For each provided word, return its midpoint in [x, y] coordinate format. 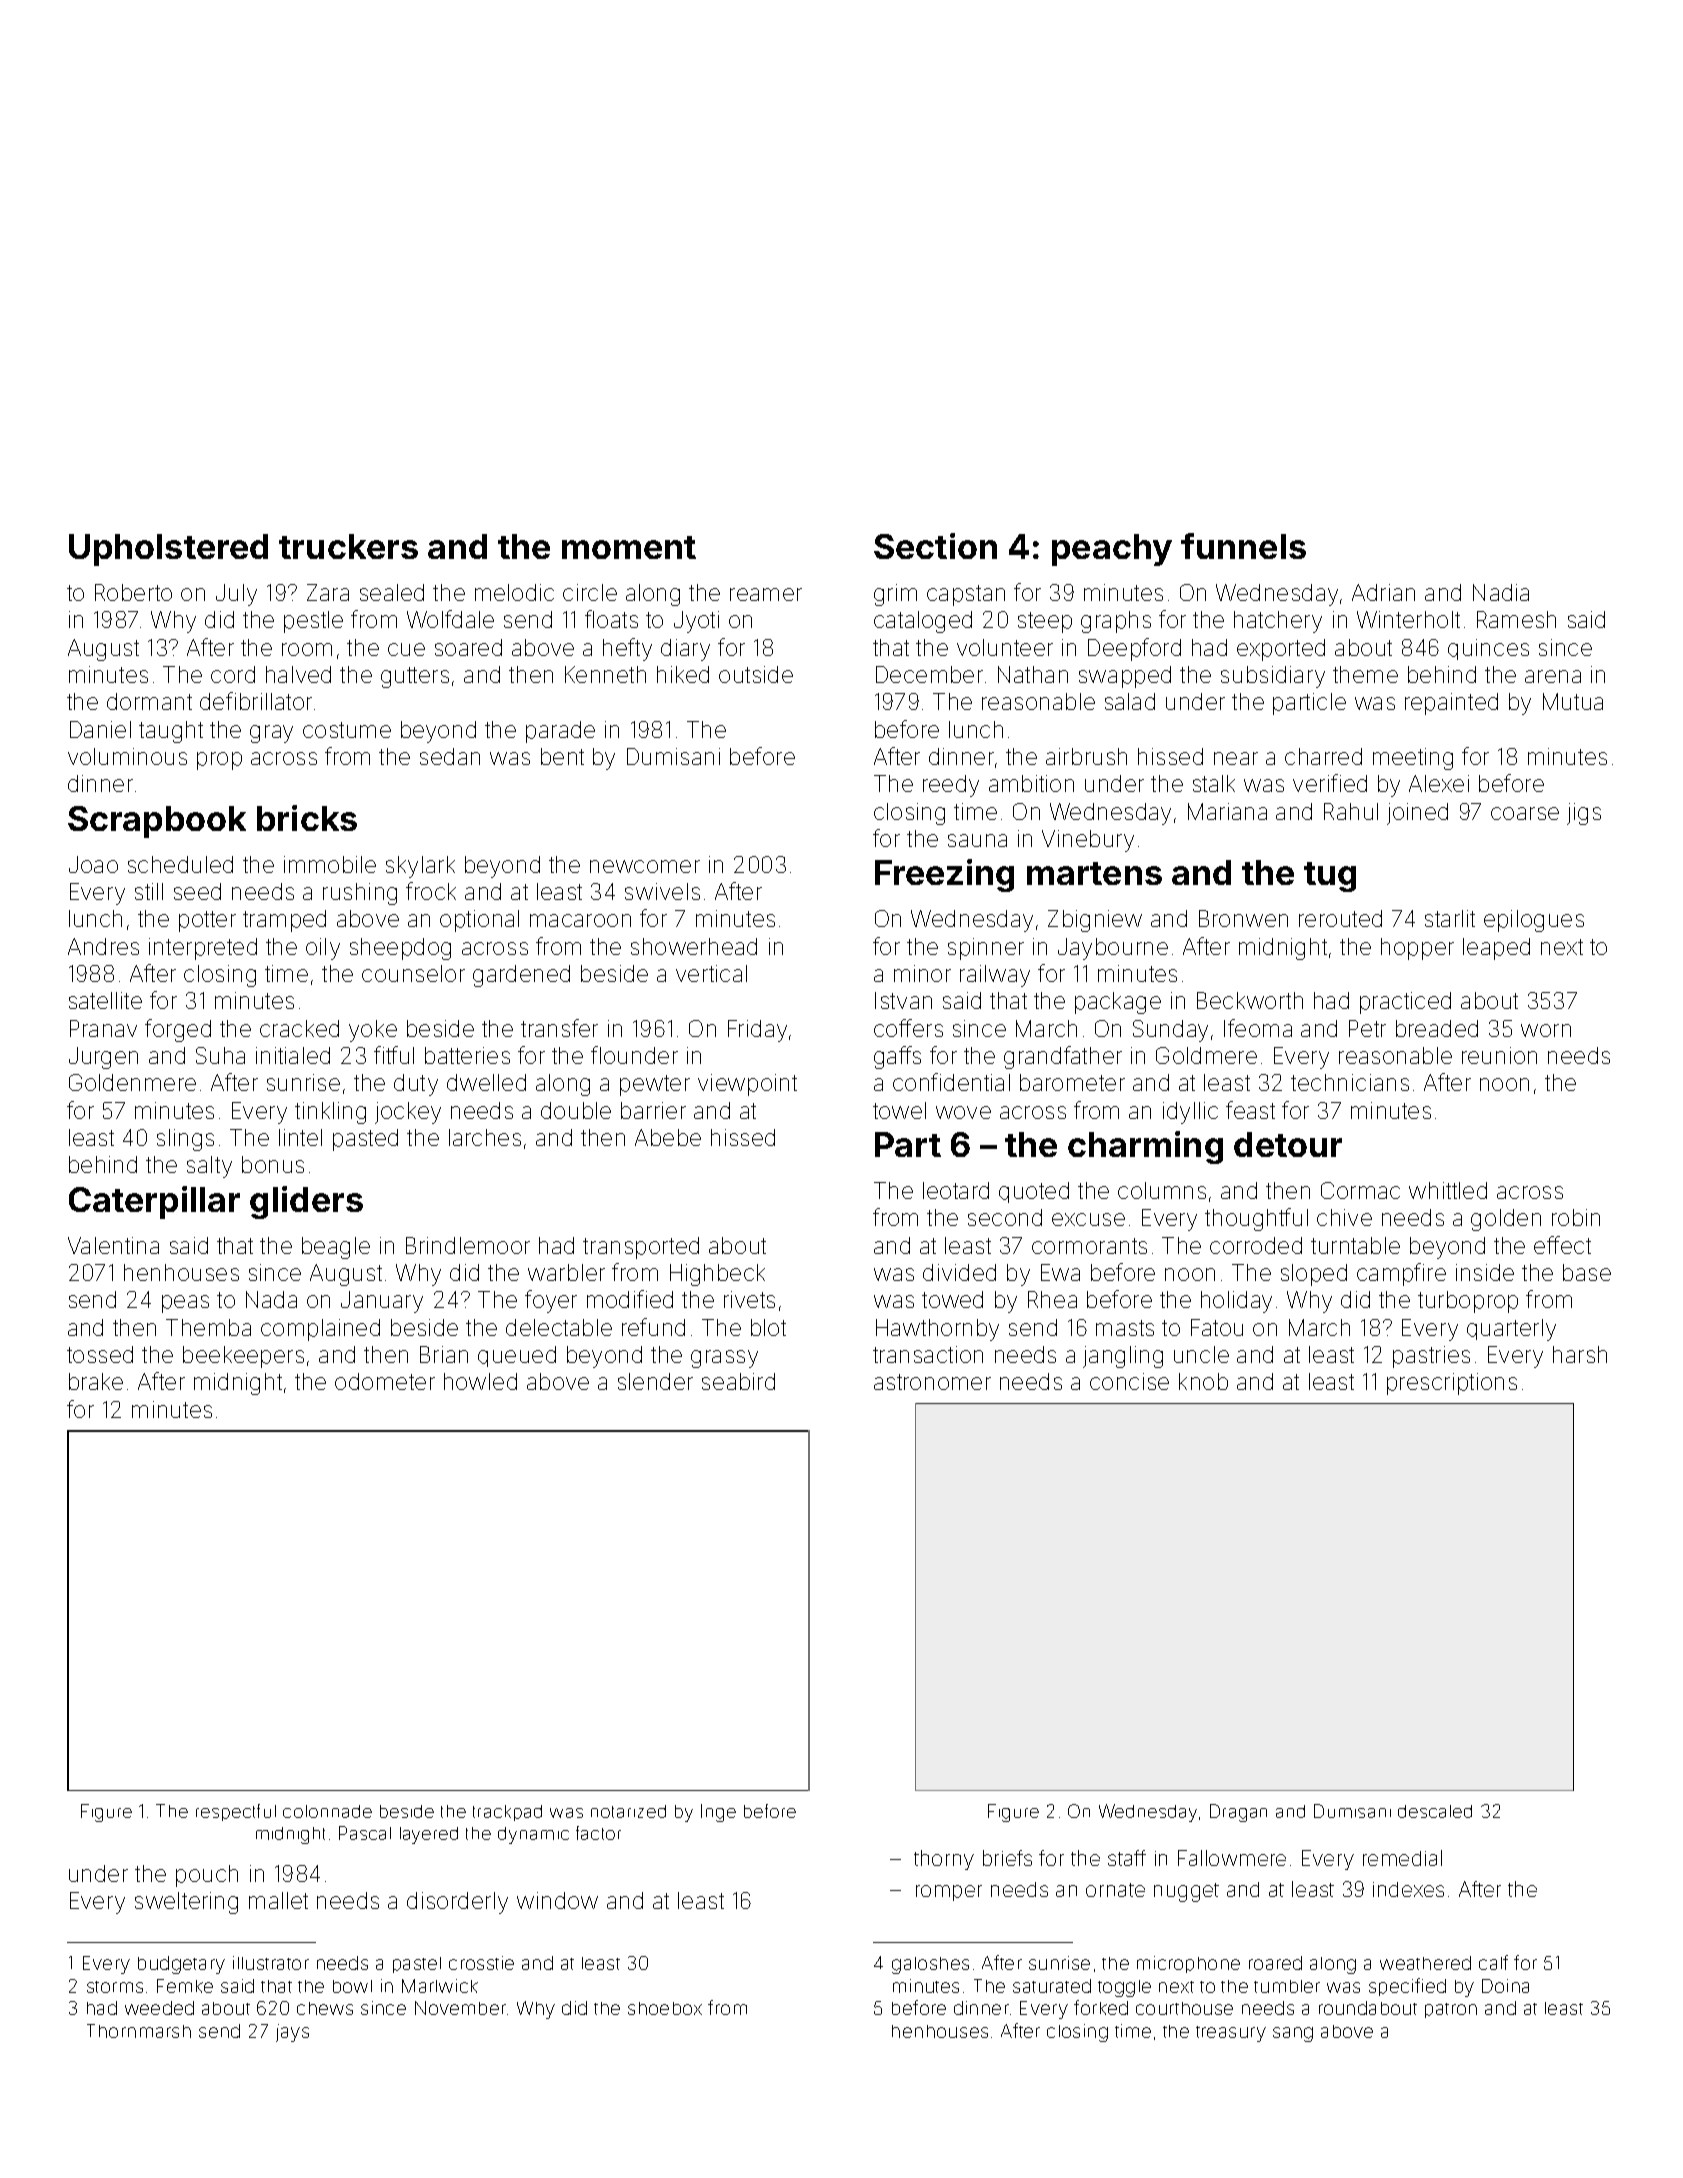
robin [1576, 1217]
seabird [738, 1381]
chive [1344, 1217]
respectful [236, 1812]
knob [1203, 1381]
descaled [1435, 1811]
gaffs [897, 1057]
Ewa [1060, 1272]
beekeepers [243, 1357]
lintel [300, 1137]
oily [323, 949]
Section [935, 546]
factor [598, 1833]
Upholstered [168, 550]
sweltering [186, 1903]
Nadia [1501, 592]
